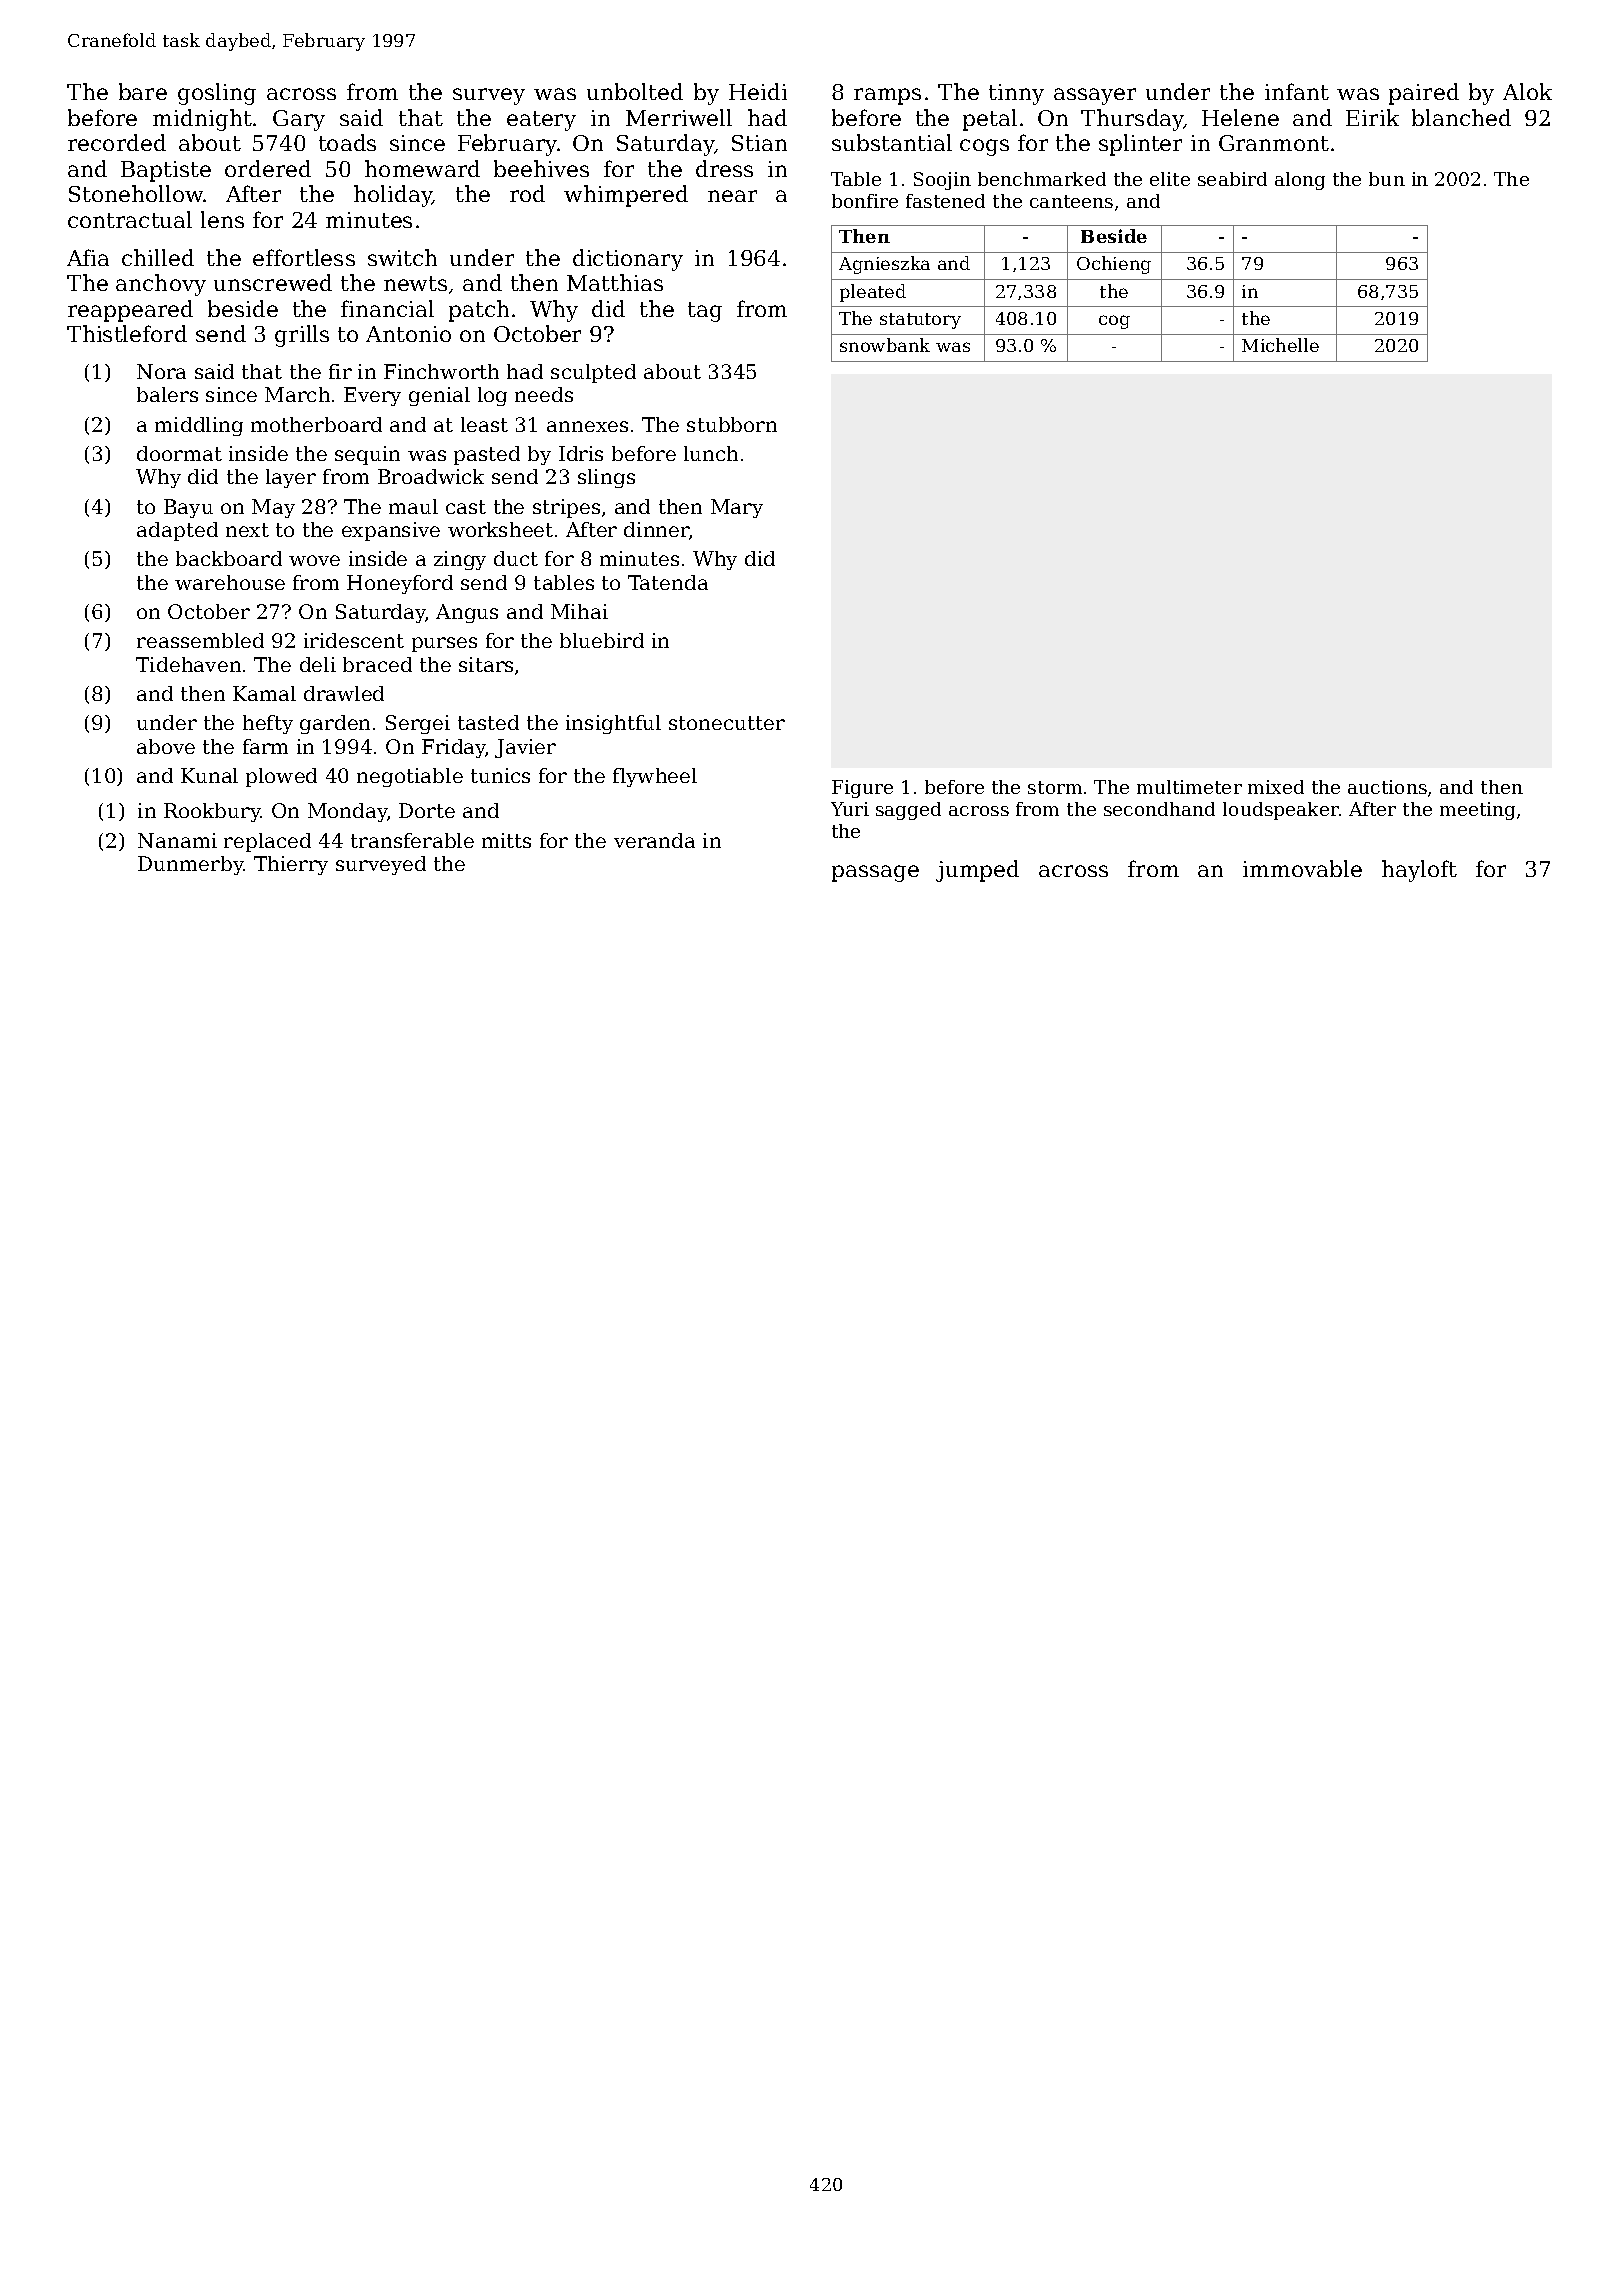  What do you see at coordinates (1461, 117) in the image?
I see `blanched` at bounding box center [1461, 117].
